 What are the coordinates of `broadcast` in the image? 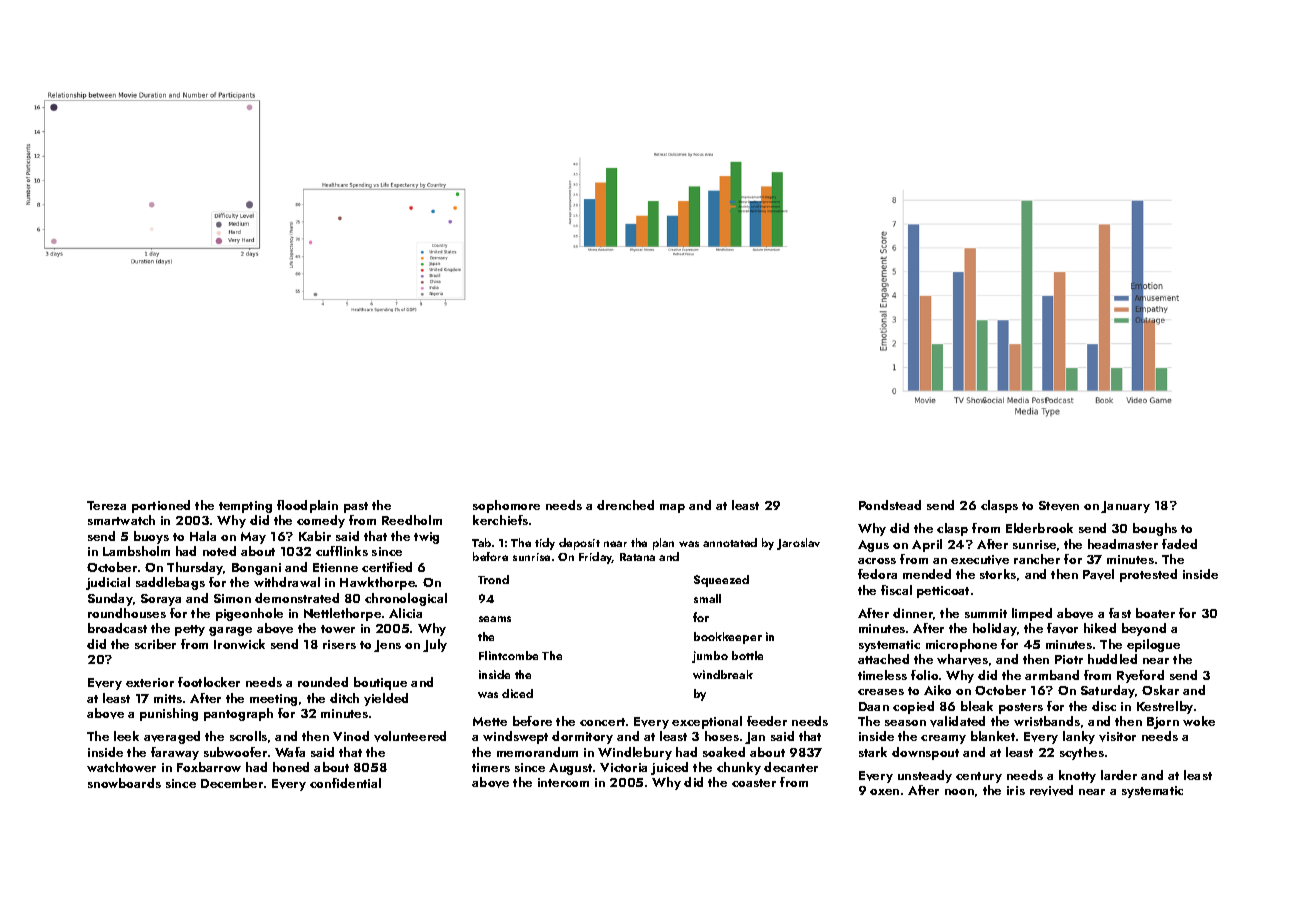 It's located at (117, 628).
